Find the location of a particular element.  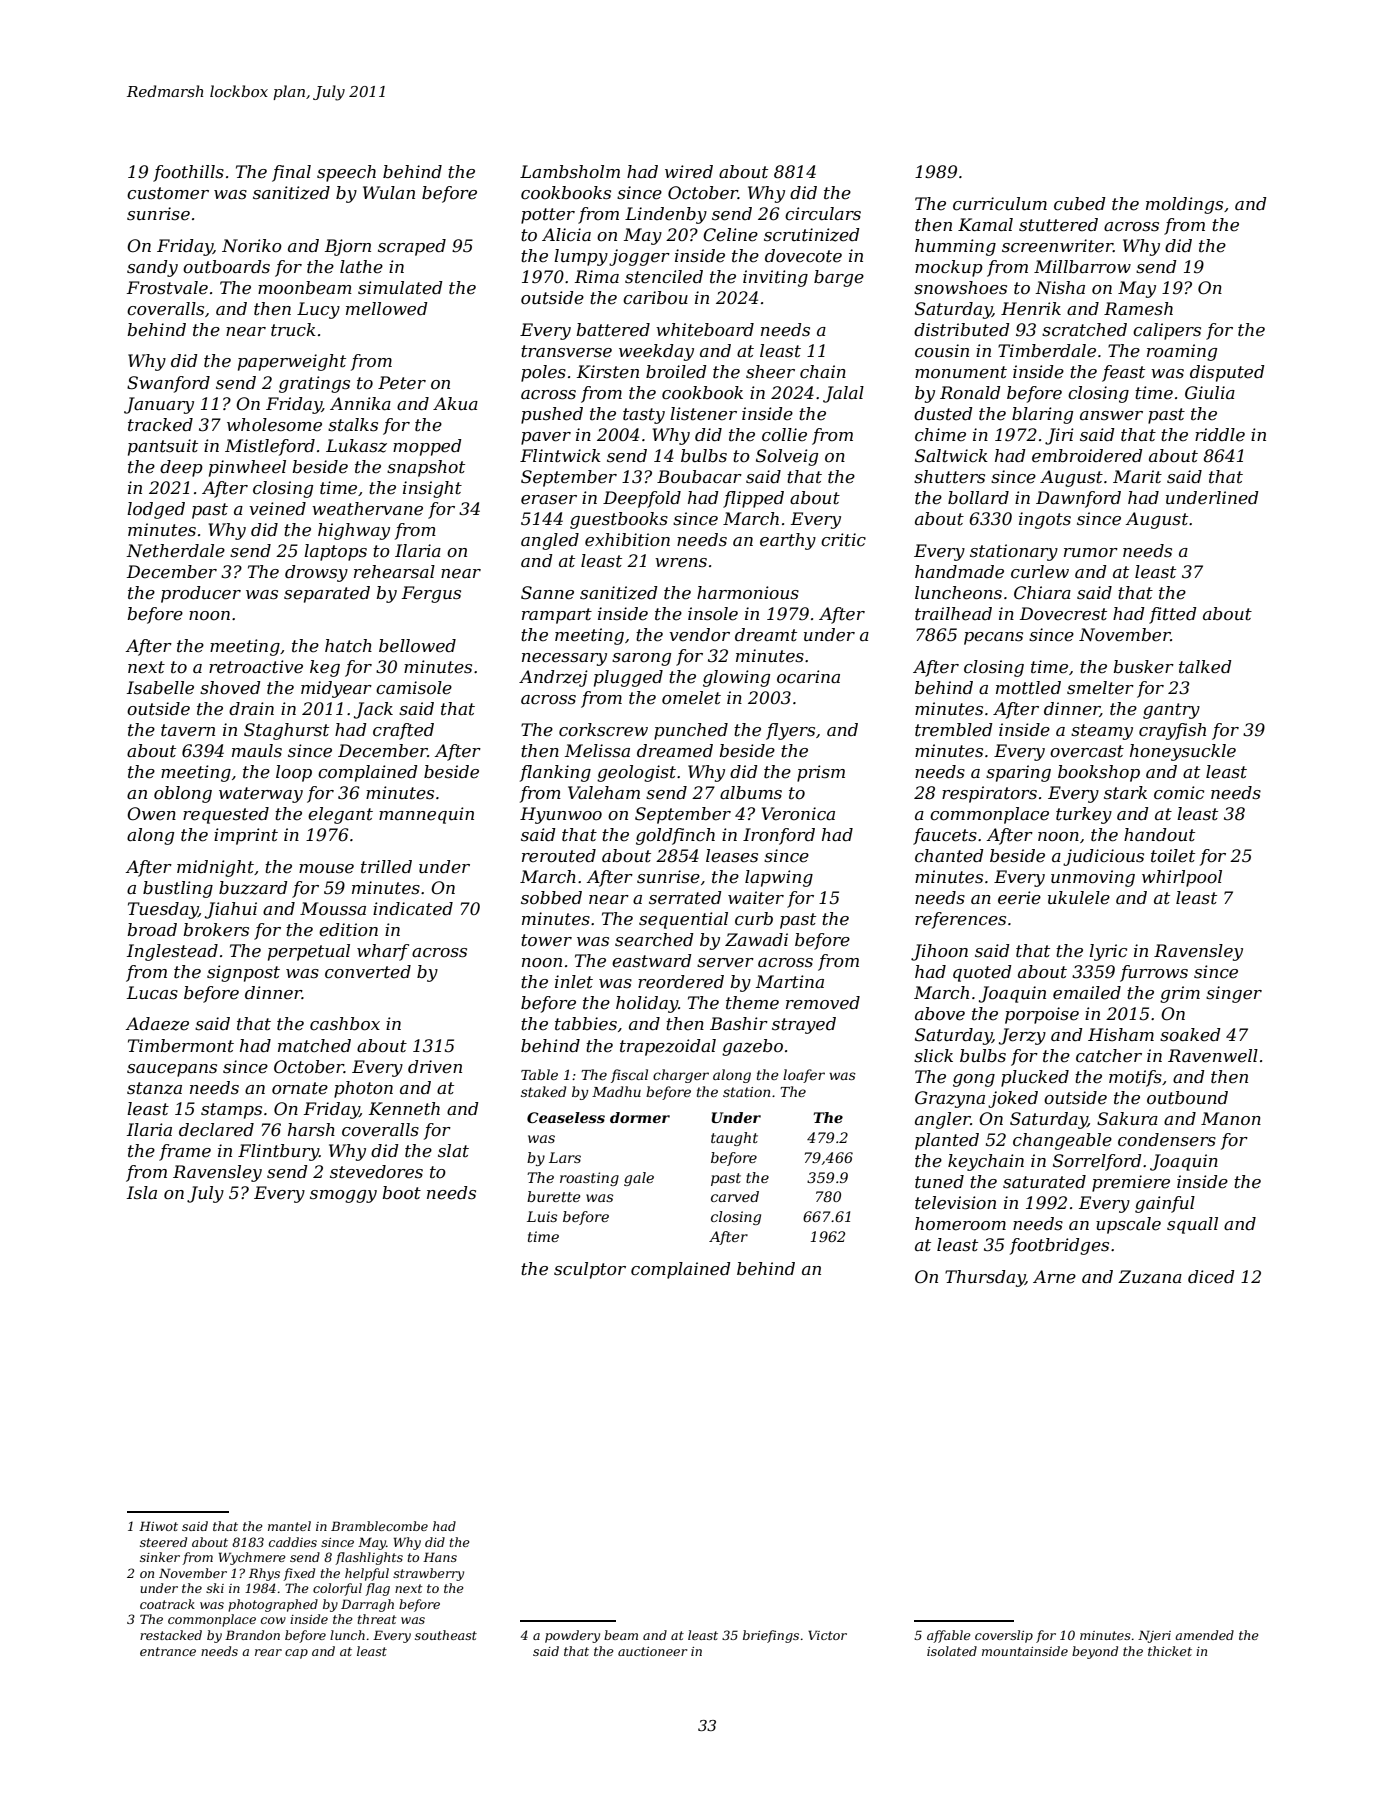

coverslip is located at coordinates (1004, 1636).
